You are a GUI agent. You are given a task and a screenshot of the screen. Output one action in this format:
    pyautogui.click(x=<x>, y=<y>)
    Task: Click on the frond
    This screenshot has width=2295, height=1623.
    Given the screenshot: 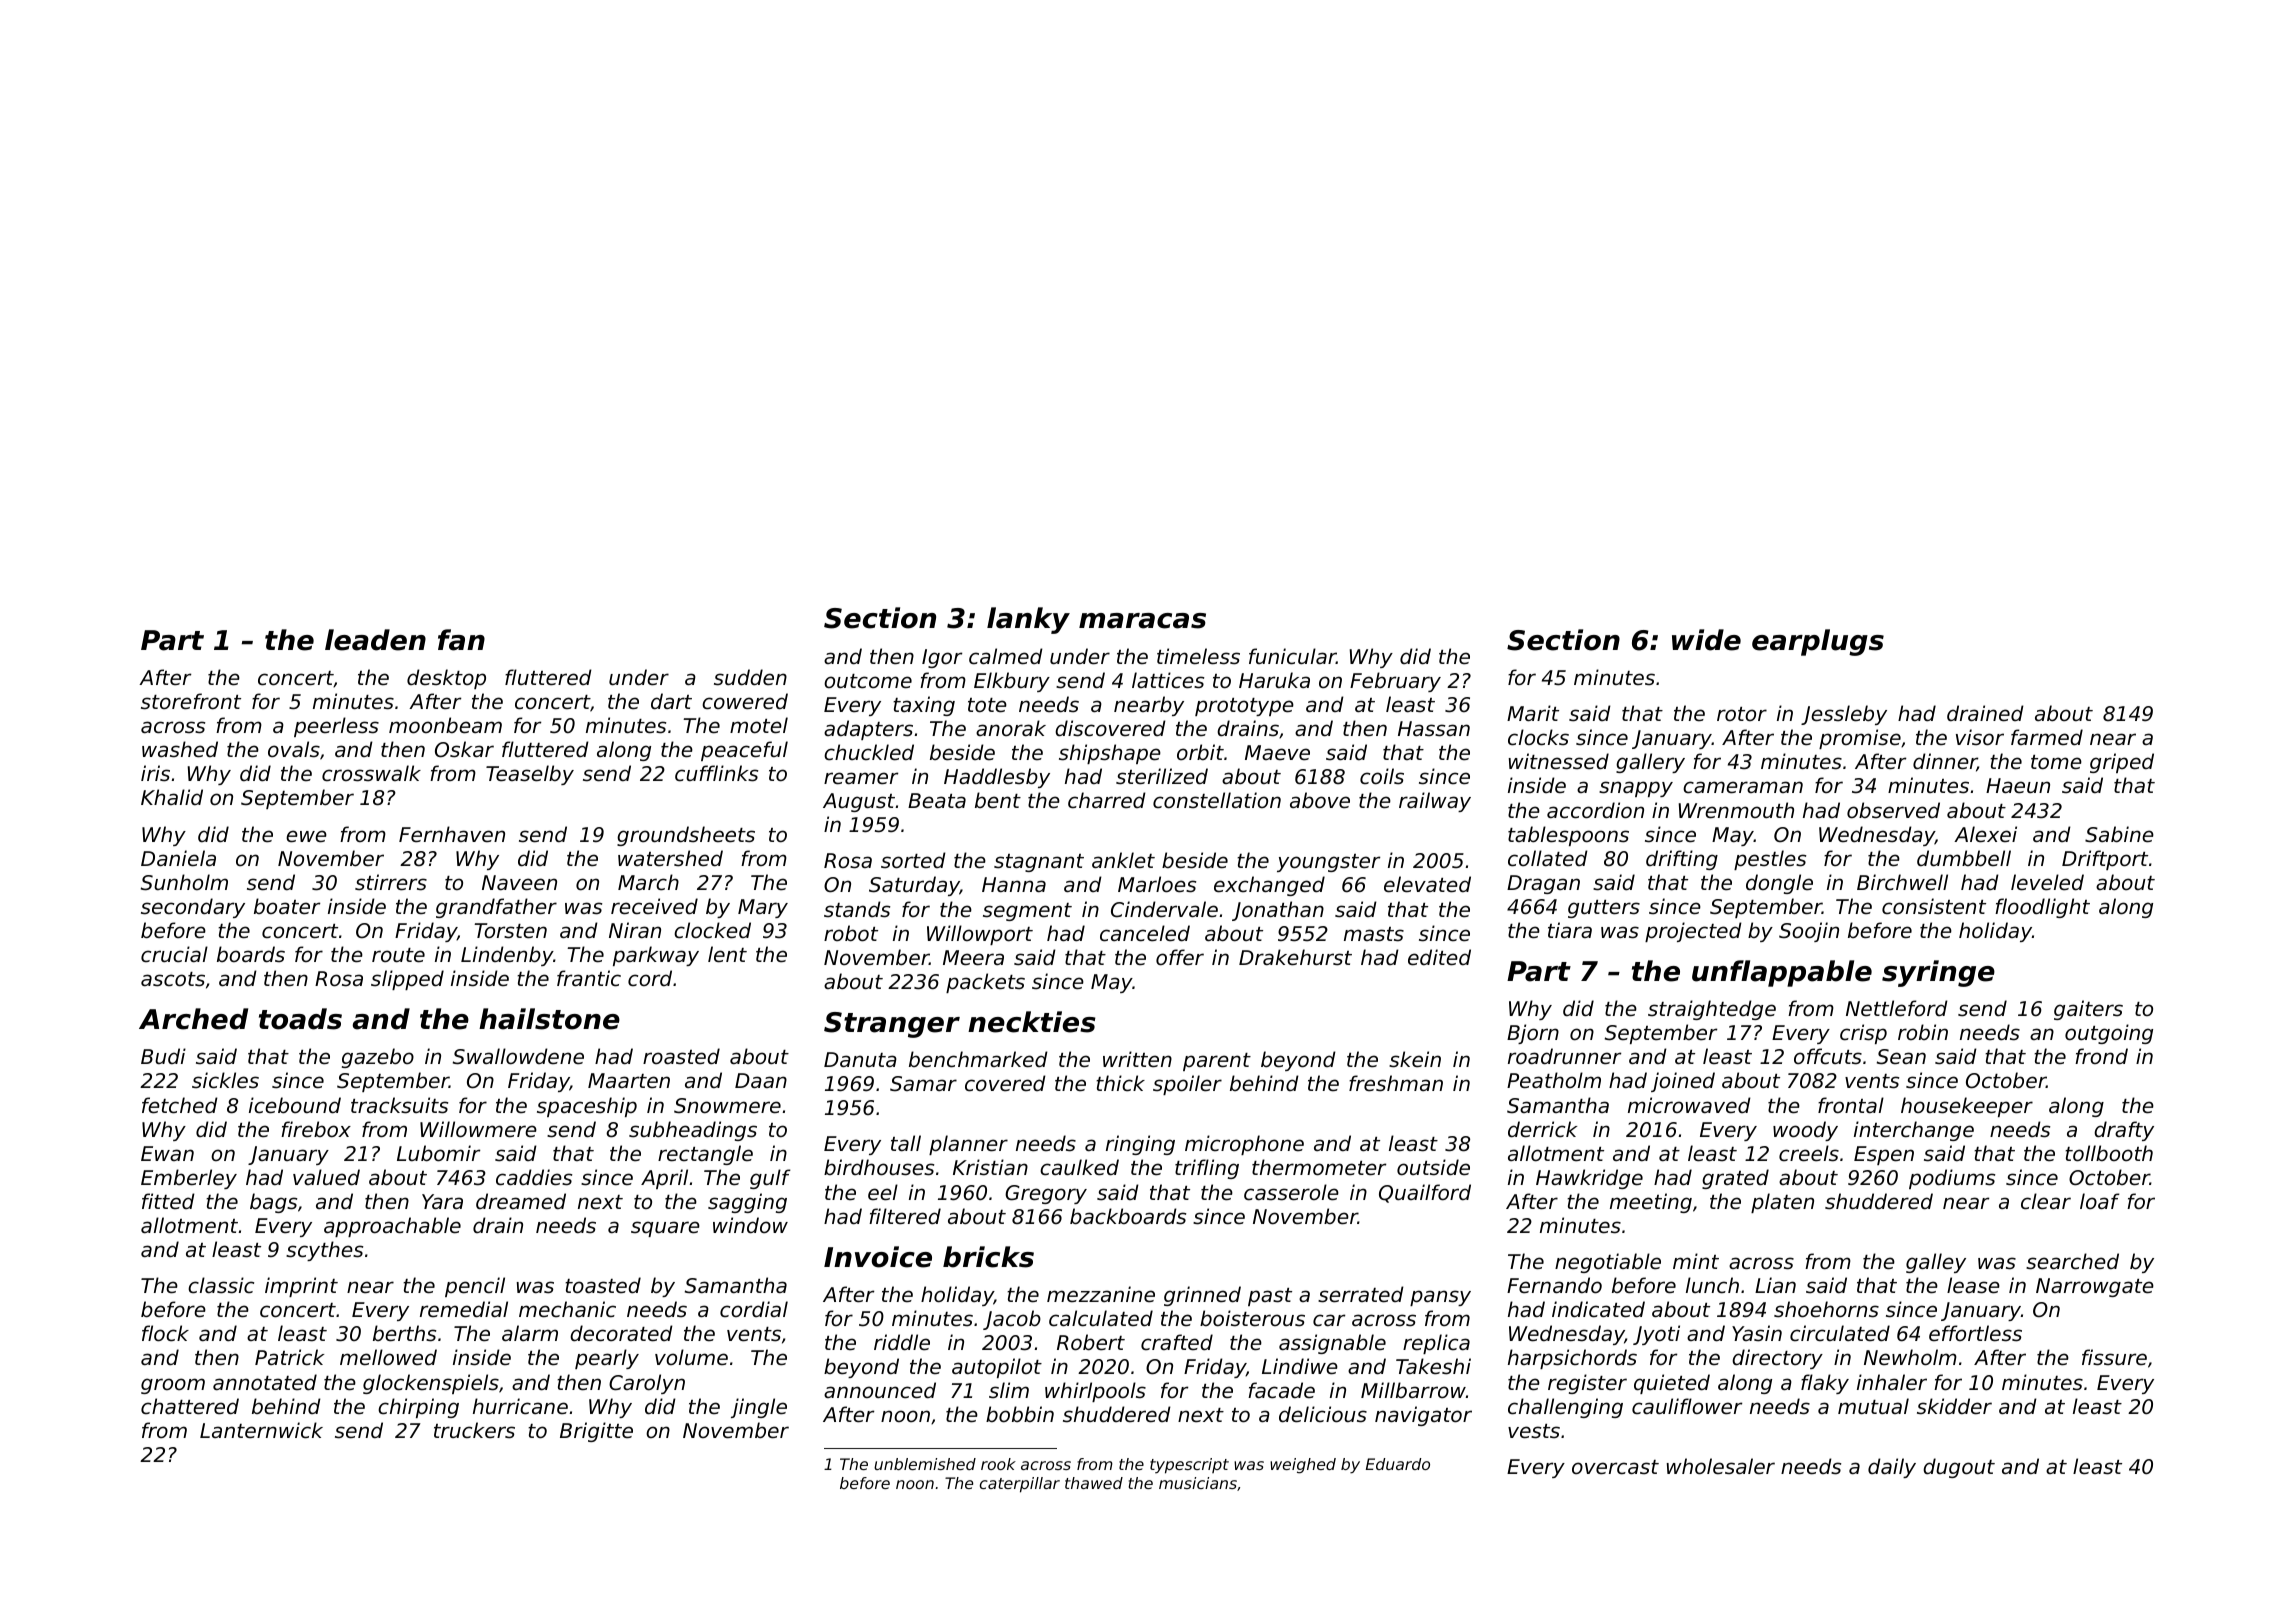 What is the action you would take?
    pyautogui.click(x=2101, y=1056)
